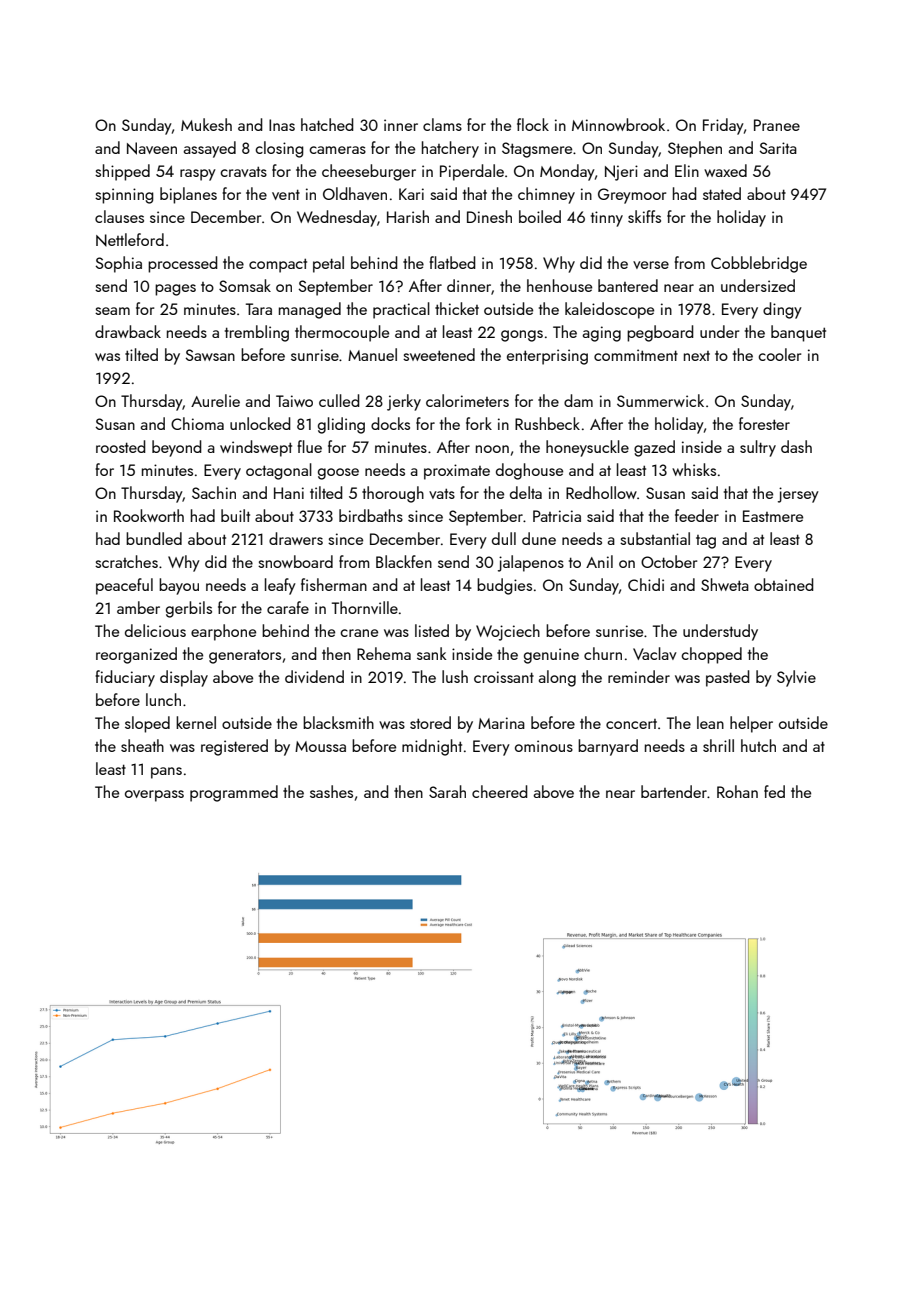 This document has height=1308, width=924. What do you see at coordinates (618, 124) in the document?
I see `Minnowbrook` at bounding box center [618, 124].
